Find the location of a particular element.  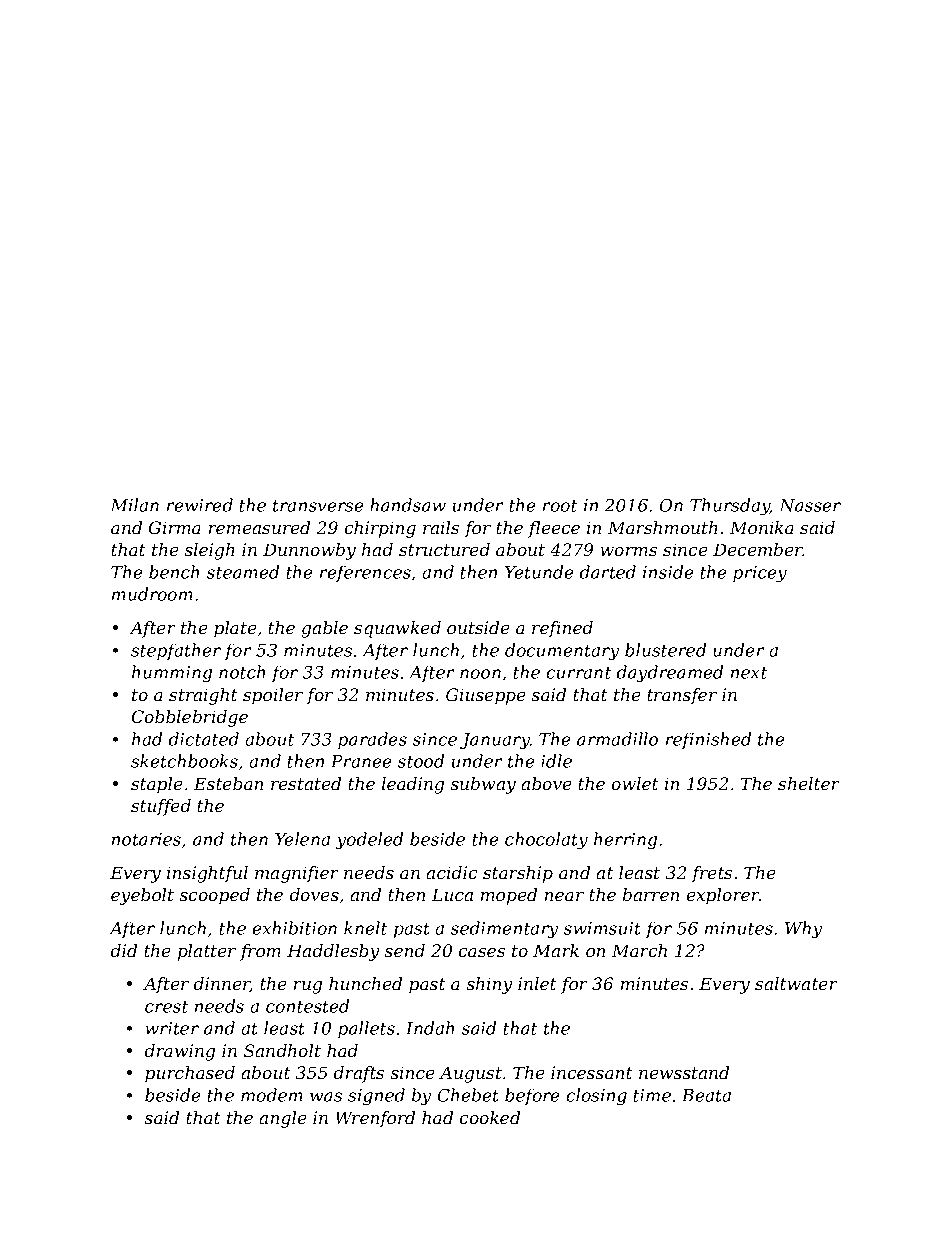

dinner is located at coordinates (222, 984).
